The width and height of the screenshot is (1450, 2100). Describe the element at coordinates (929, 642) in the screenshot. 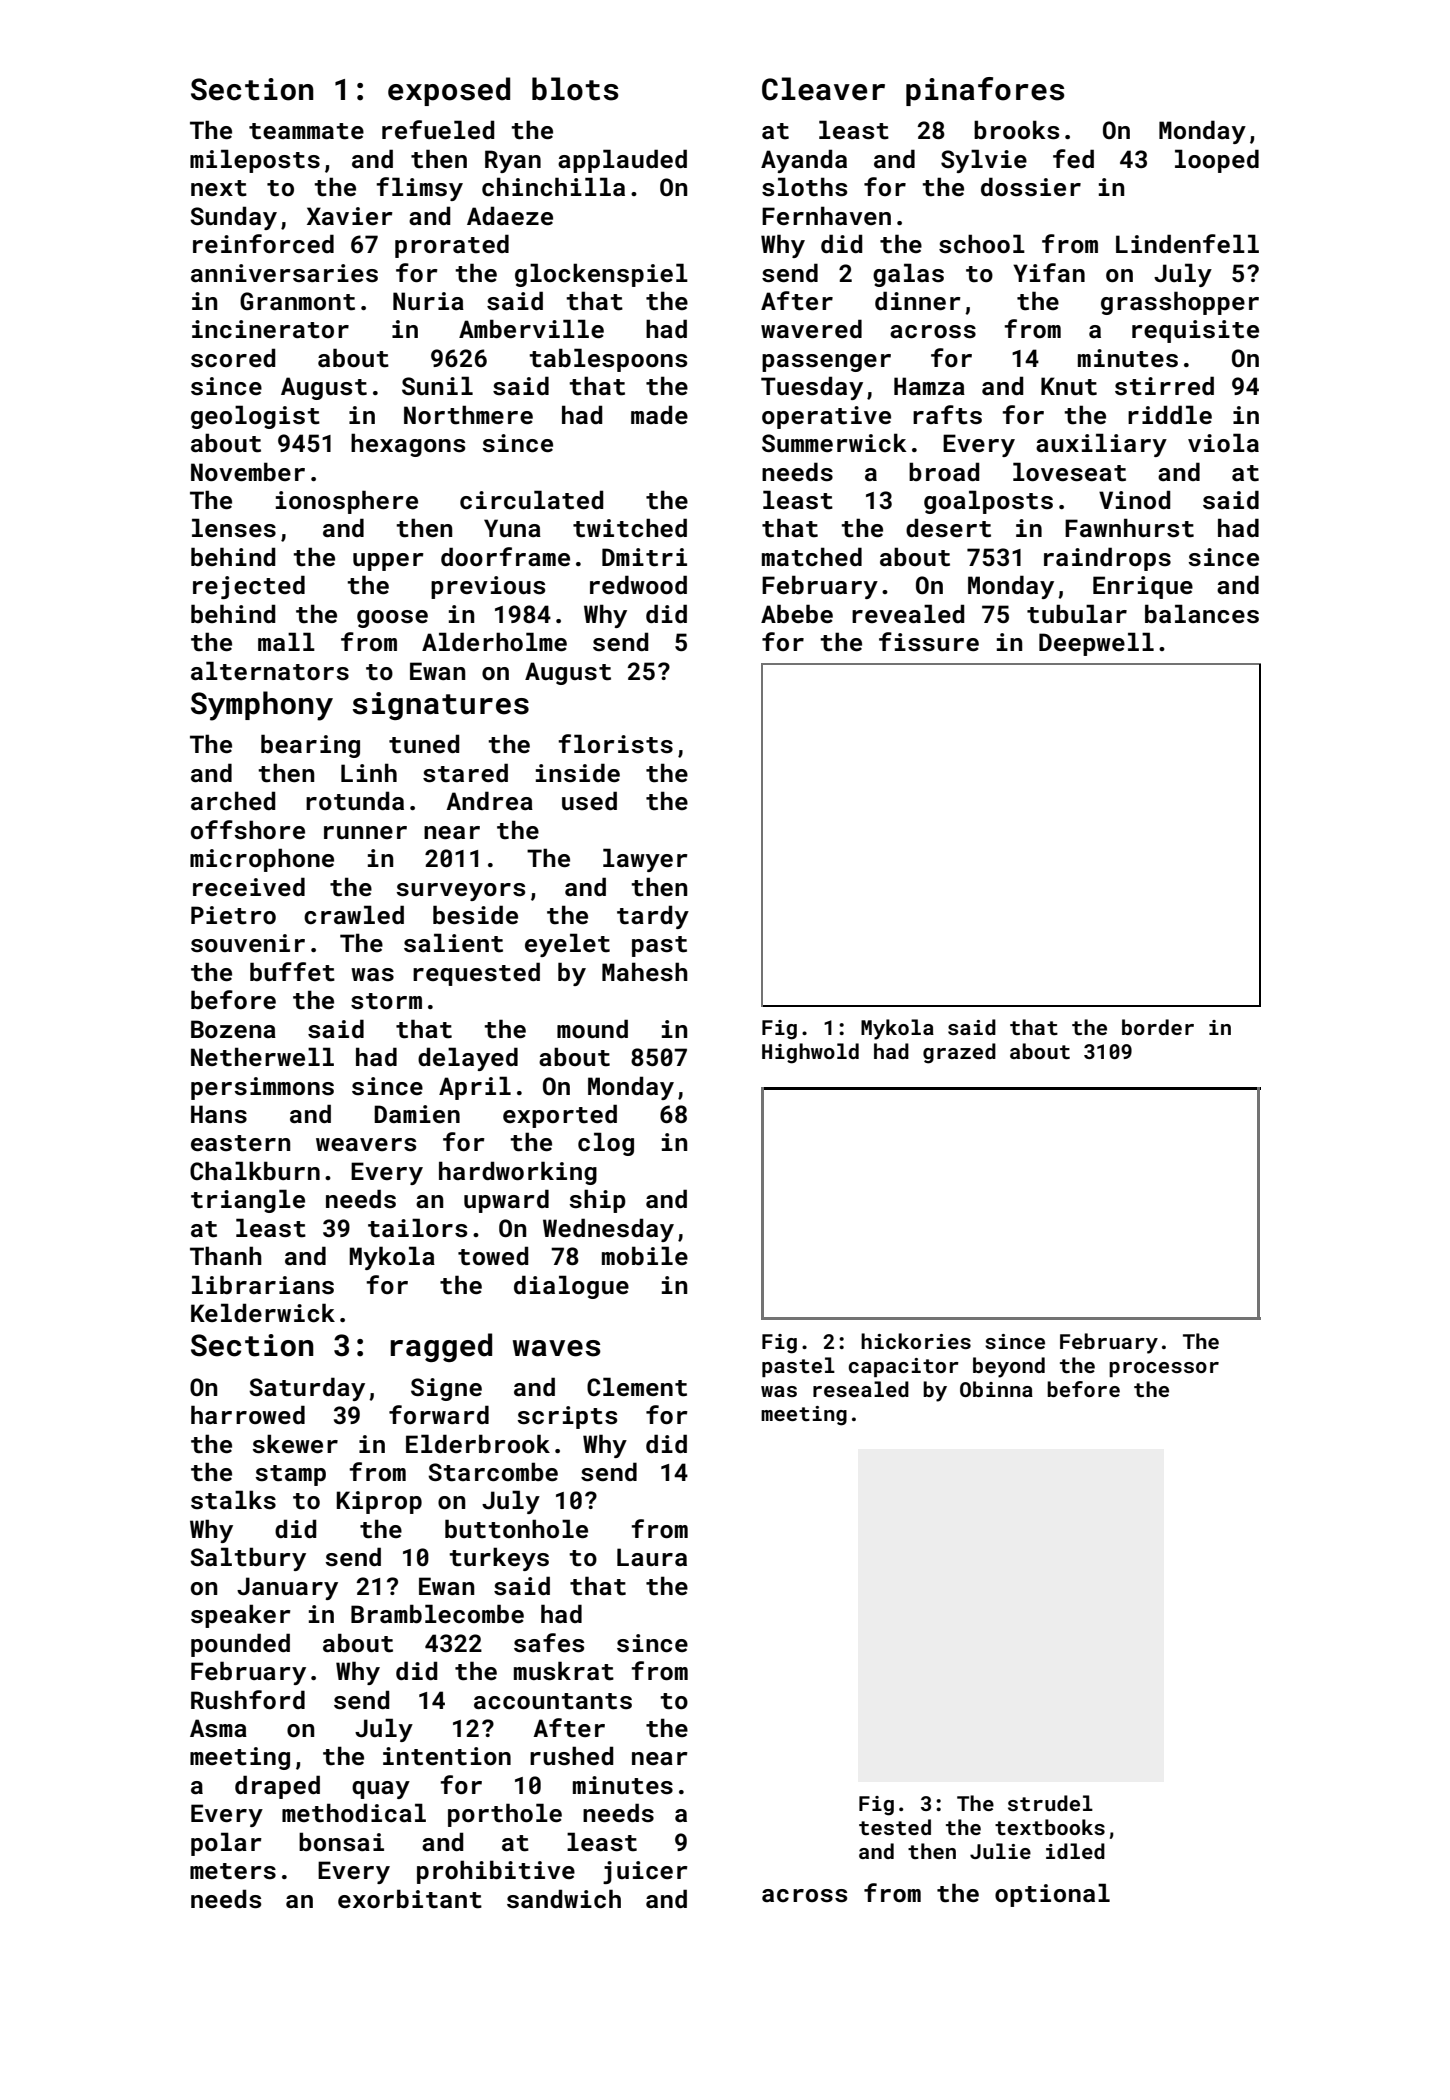

I see `fissure` at that location.
